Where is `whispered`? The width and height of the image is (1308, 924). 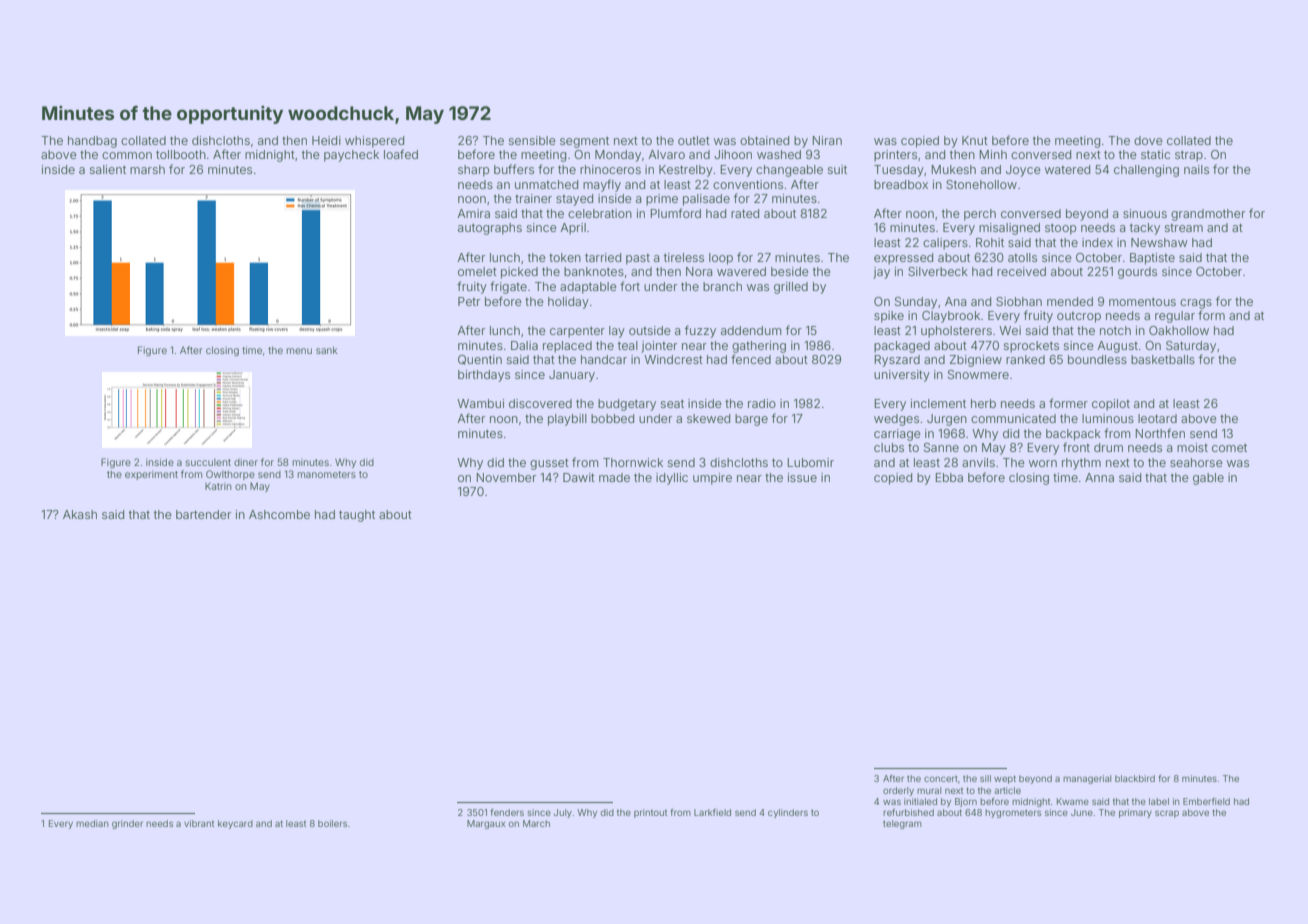 whispered is located at coordinates (374, 142).
